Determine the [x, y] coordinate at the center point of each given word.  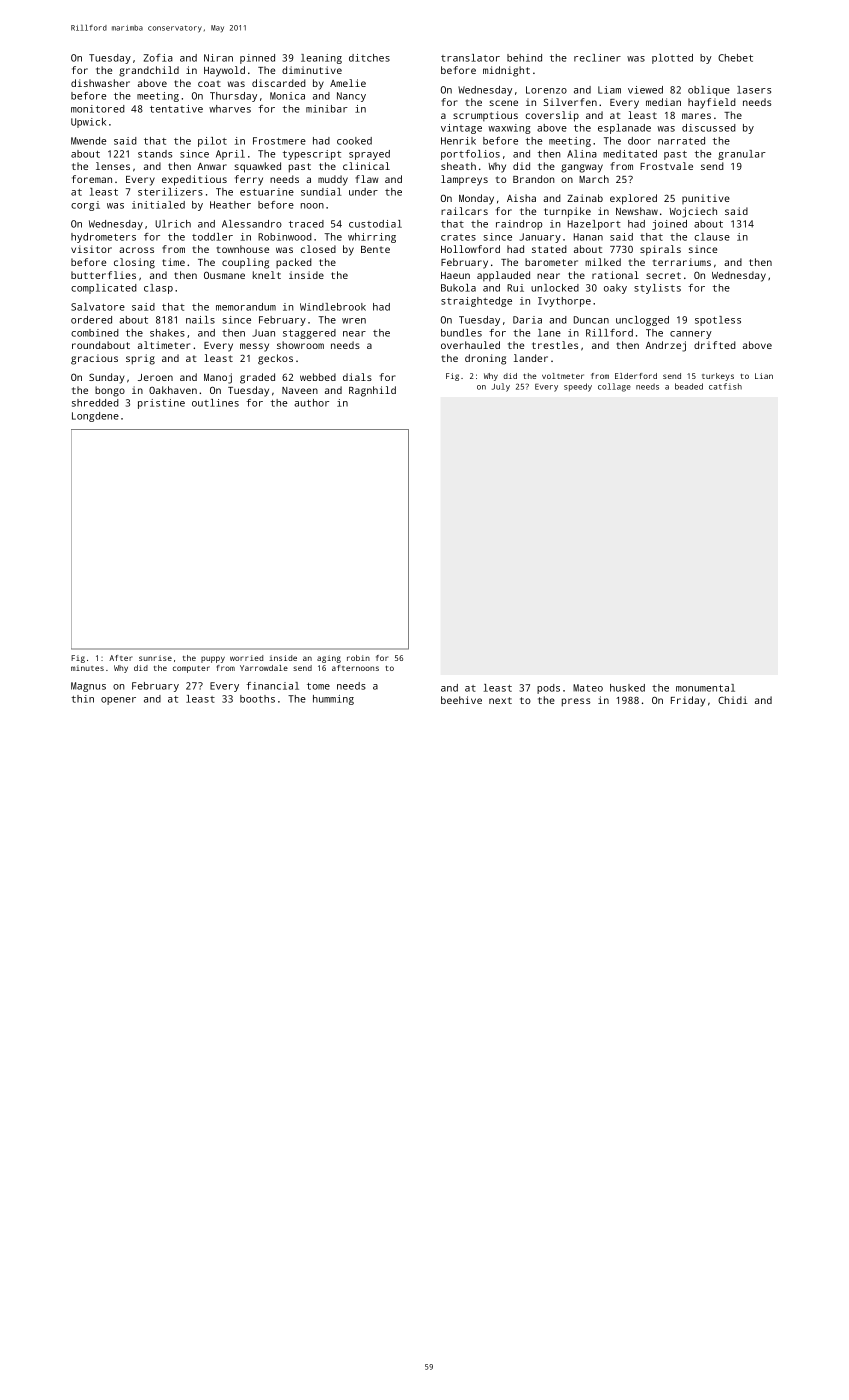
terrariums [682, 262]
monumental [705, 688]
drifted [715, 345]
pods [548, 689]
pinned [257, 59]
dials [357, 377]
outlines [215, 403]
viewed [645, 90]
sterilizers [170, 192]
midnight [506, 71]
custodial [375, 224]
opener [118, 701]
